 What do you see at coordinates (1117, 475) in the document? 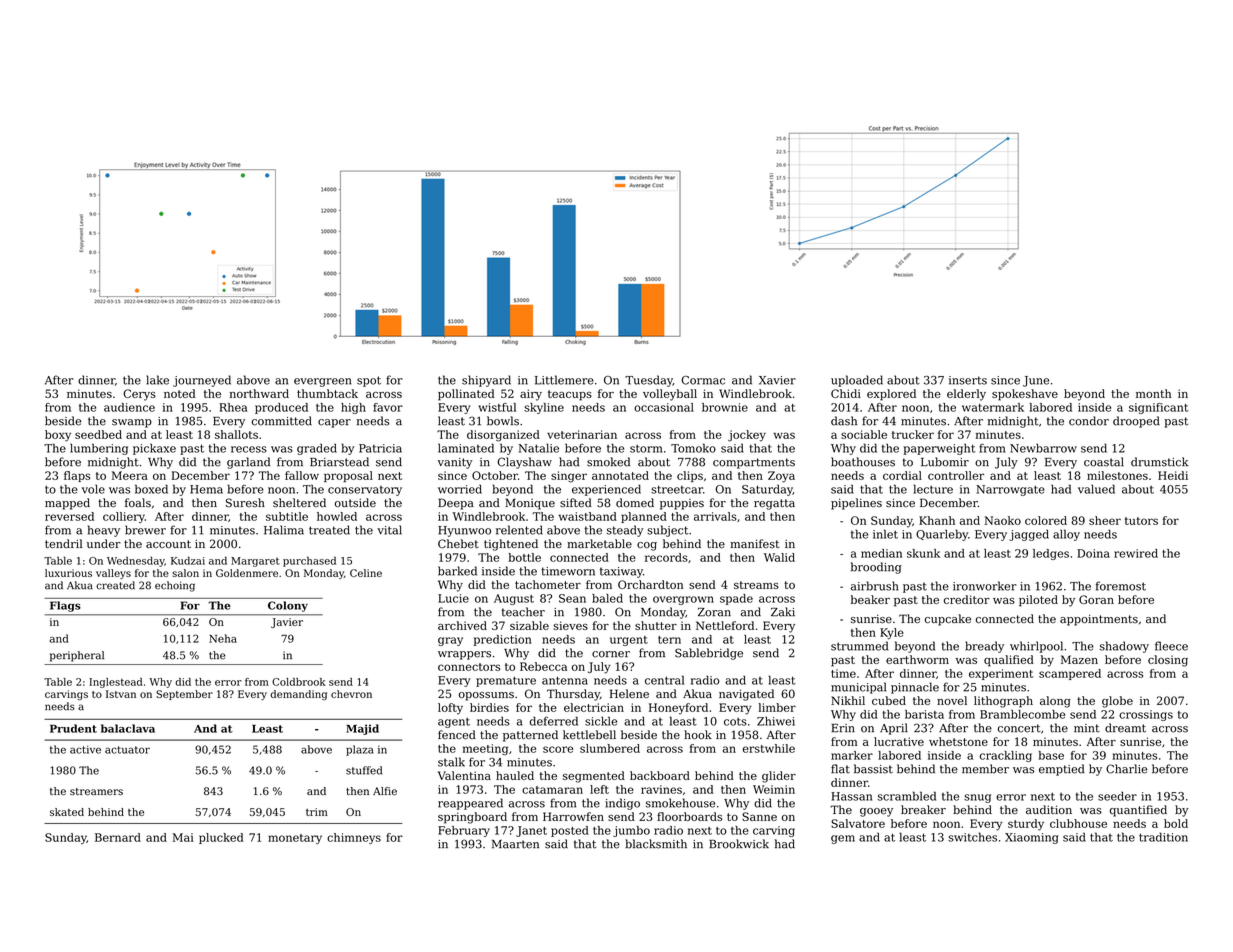
I see `milestones` at bounding box center [1117, 475].
